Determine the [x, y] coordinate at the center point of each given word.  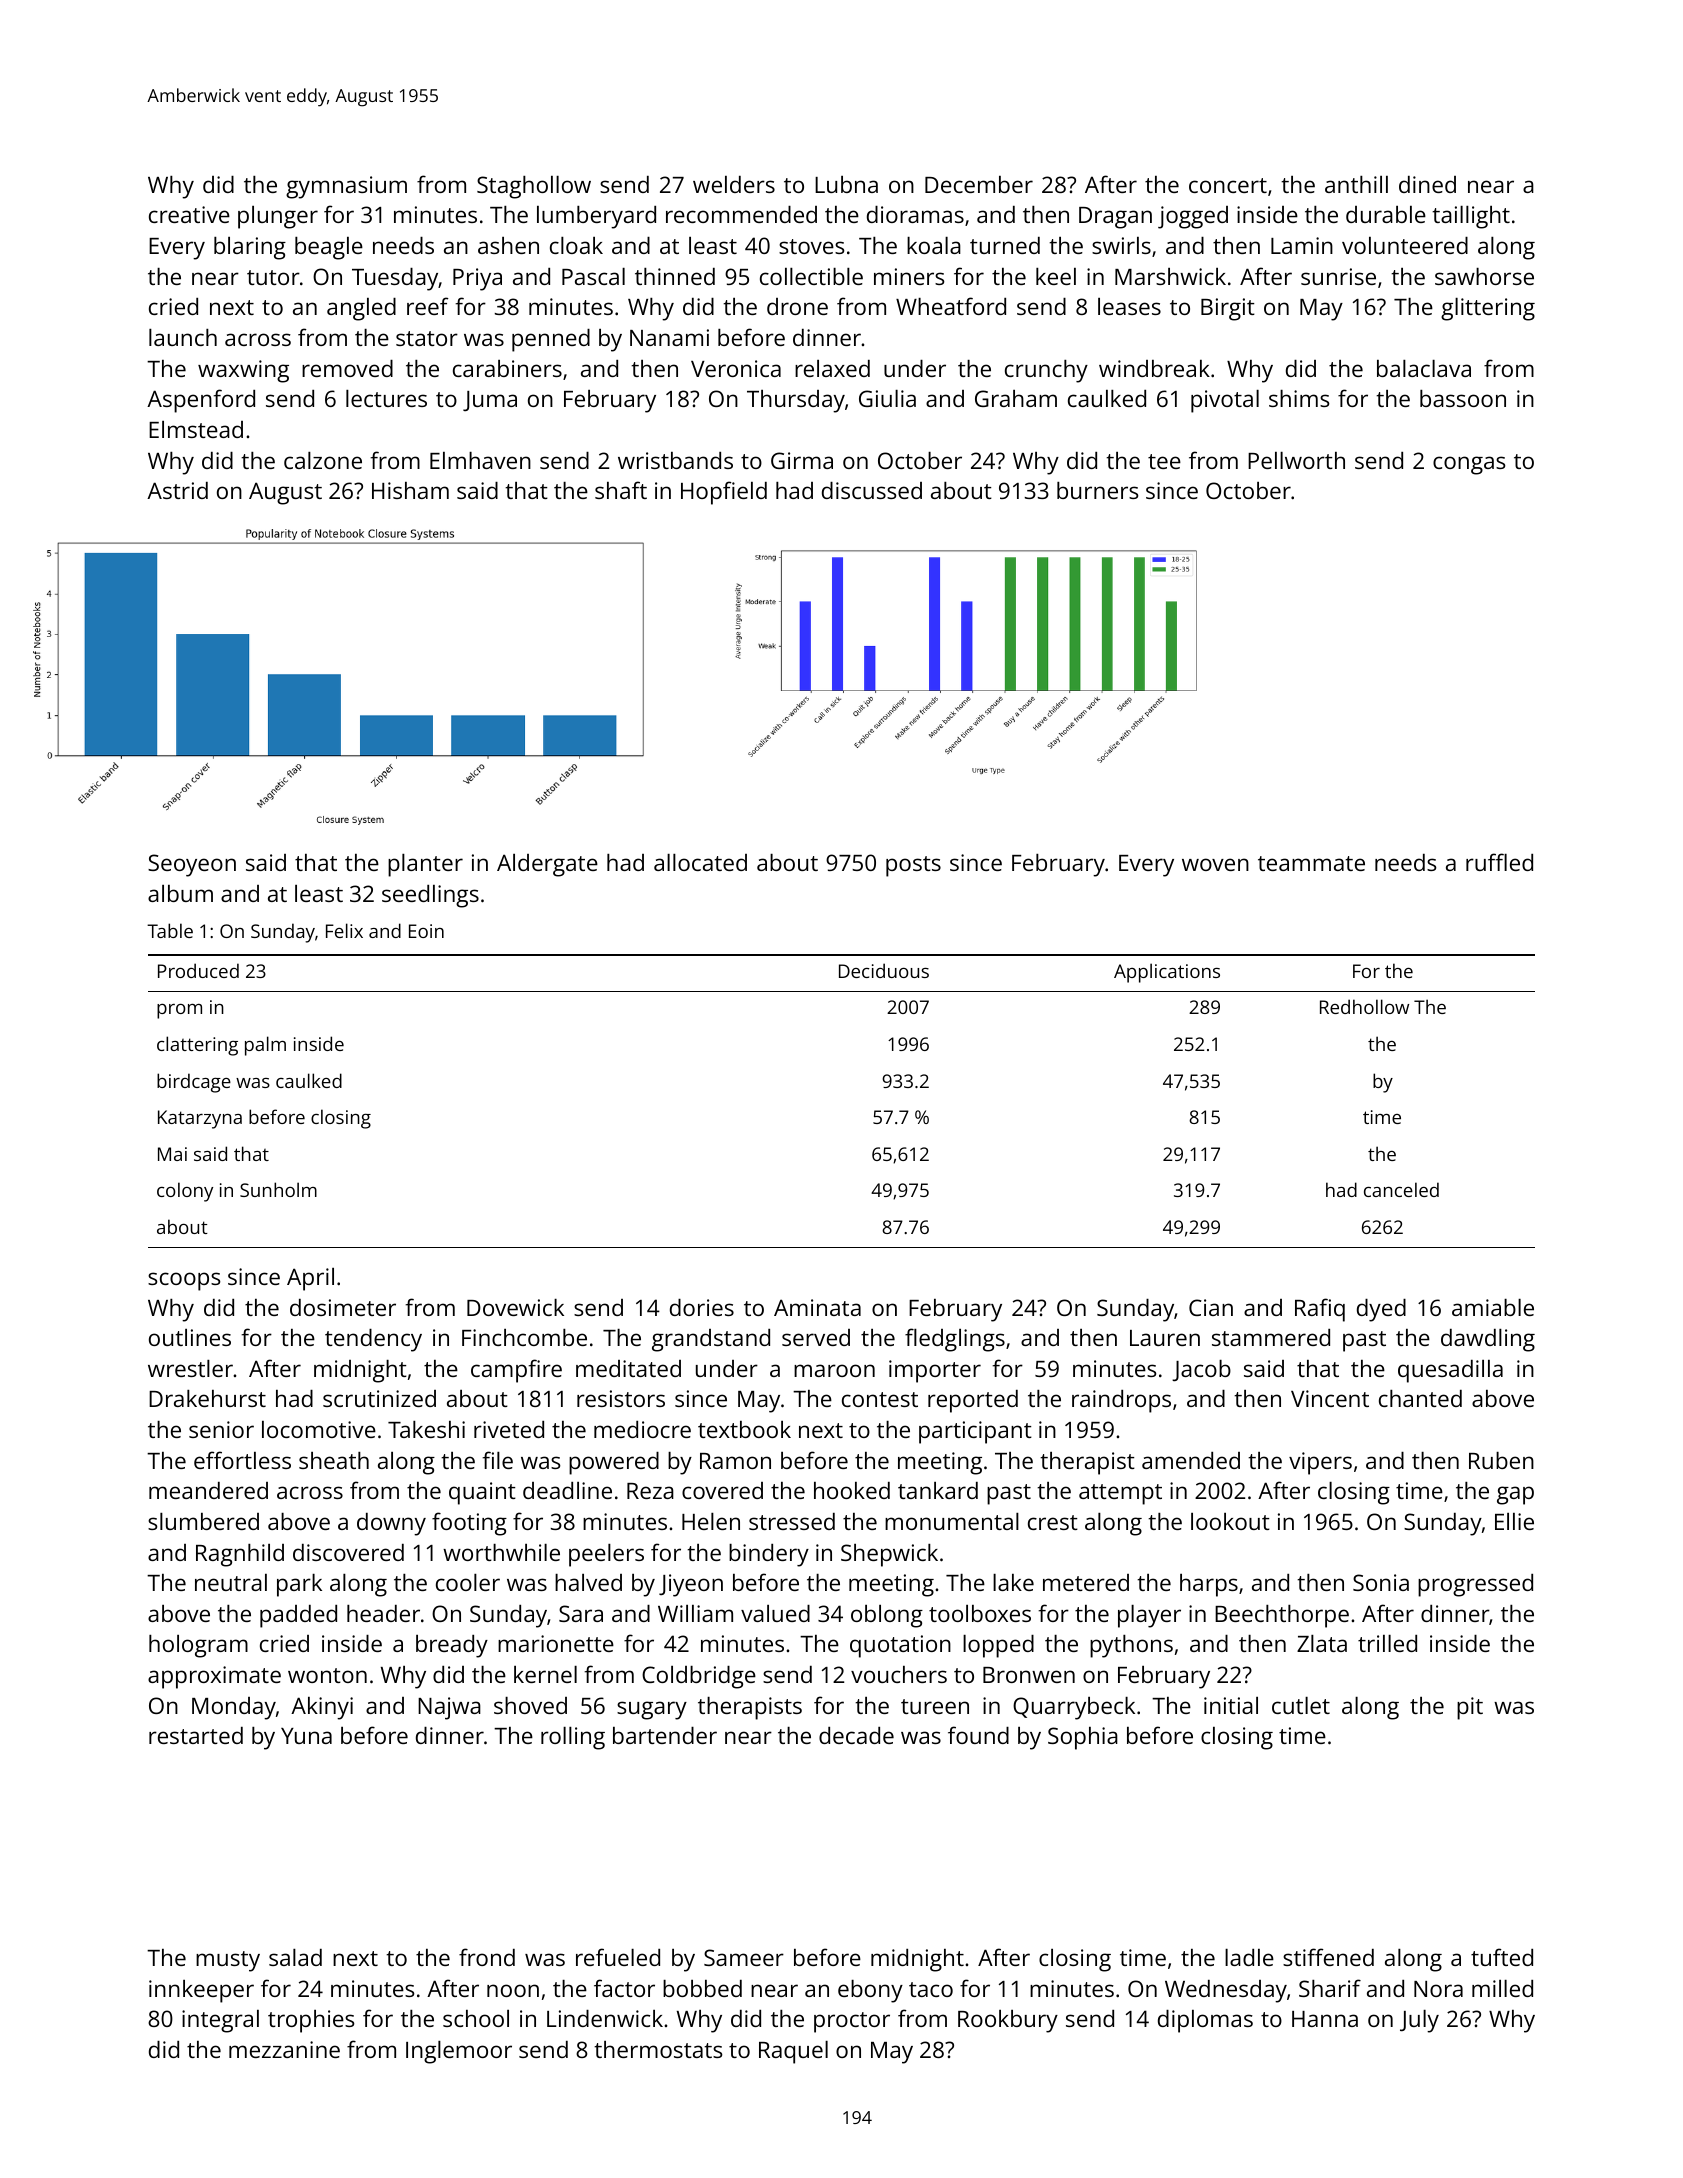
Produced [198, 970]
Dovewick [515, 1307]
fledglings [955, 1340]
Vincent [1330, 1398]
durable [1386, 214]
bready [452, 1646]
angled [361, 309]
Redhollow [1364, 1006]
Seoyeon [192, 865]
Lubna [846, 184]
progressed [1475, 1585]
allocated [700, 862]
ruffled [1499, 862]
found [978, 1735]
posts [913, 866]
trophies [311, 2021]
